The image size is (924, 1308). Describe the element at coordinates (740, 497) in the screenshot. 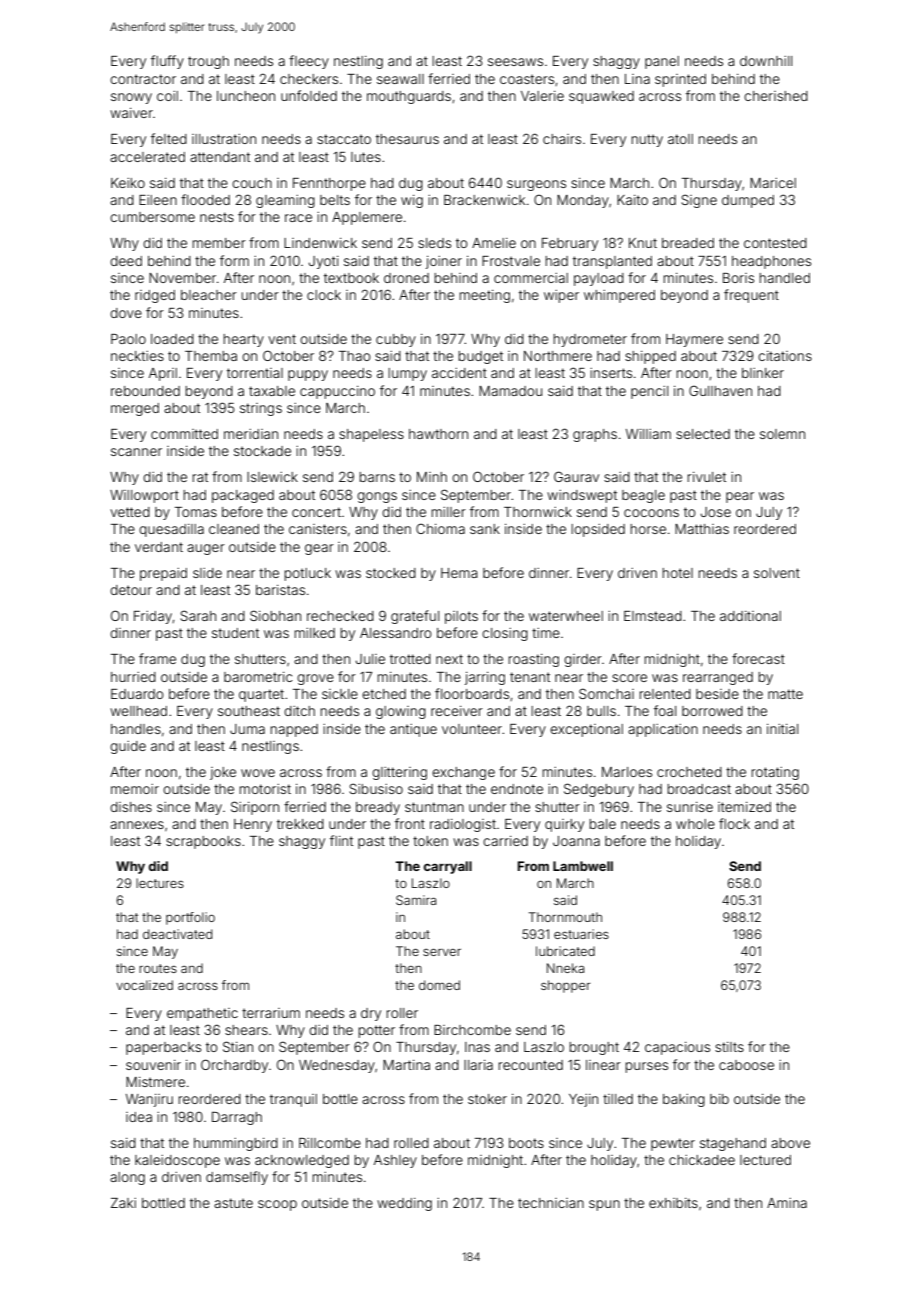

I see `pear` at that location.
